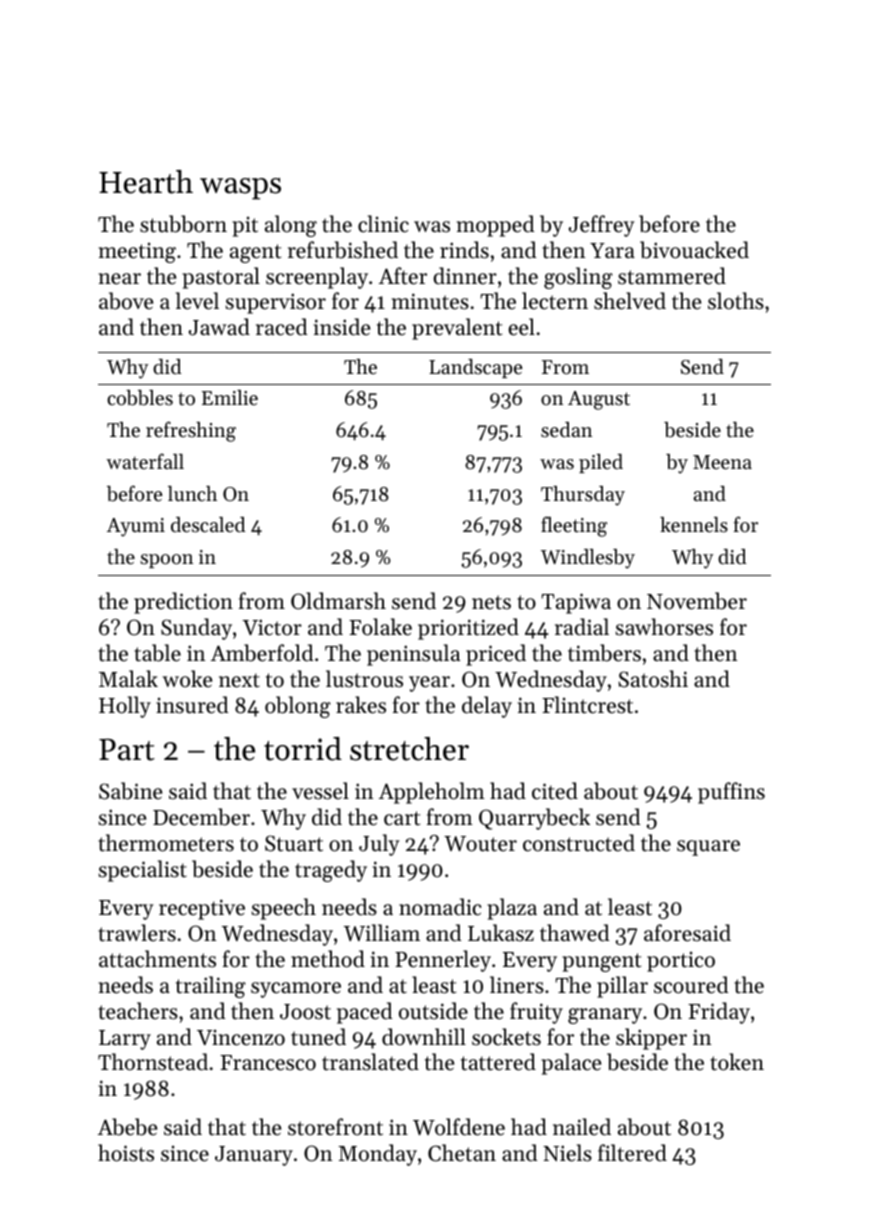  Describe the element at coordinates (380, 627) in the document. I see `Folake` at that location.
